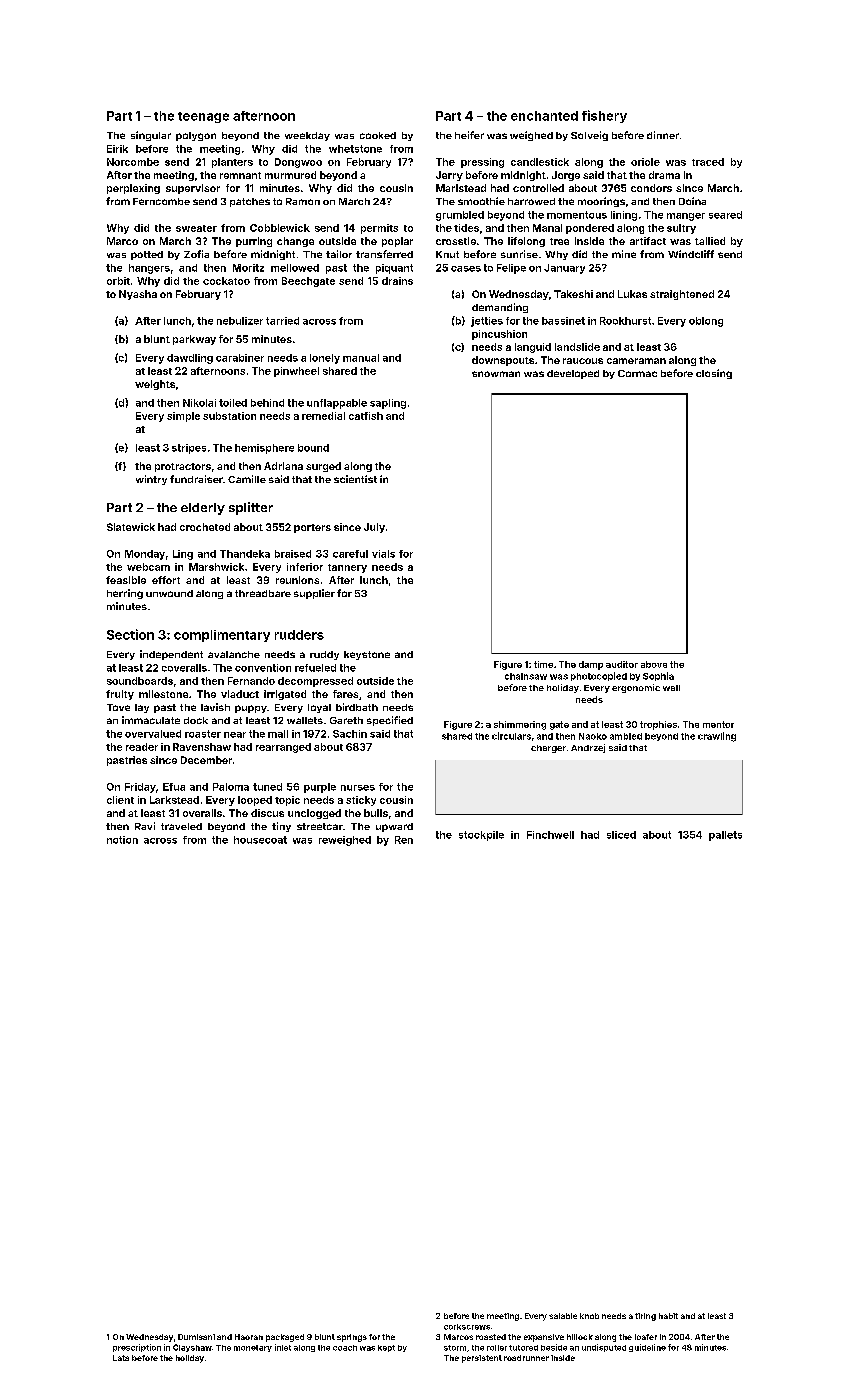 Image resolution: width=849 pixels, height=1400 pixels. I want to click on Solveig, so click(589, 136).
